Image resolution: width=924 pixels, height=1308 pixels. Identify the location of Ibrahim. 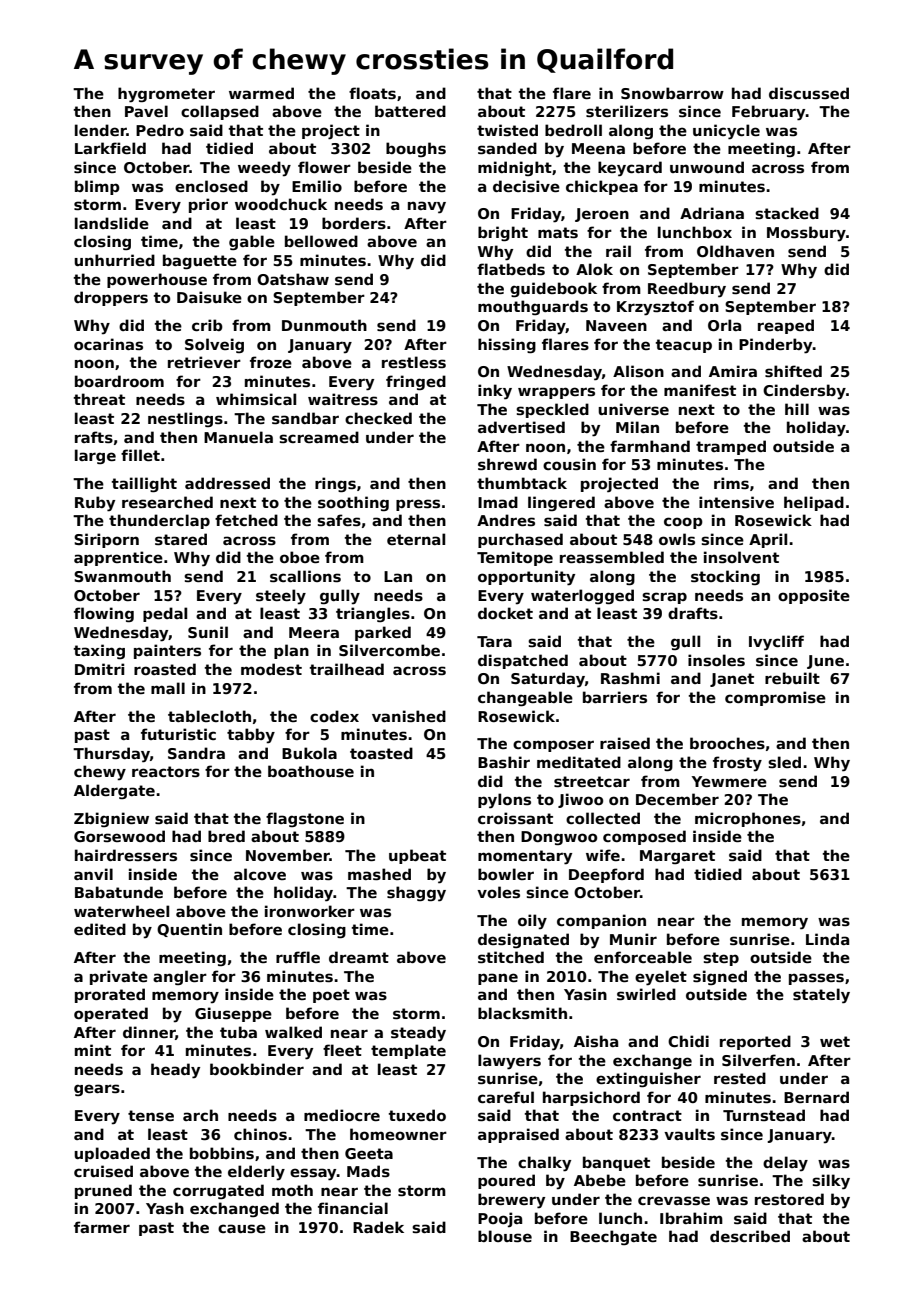
(691, 1218).
